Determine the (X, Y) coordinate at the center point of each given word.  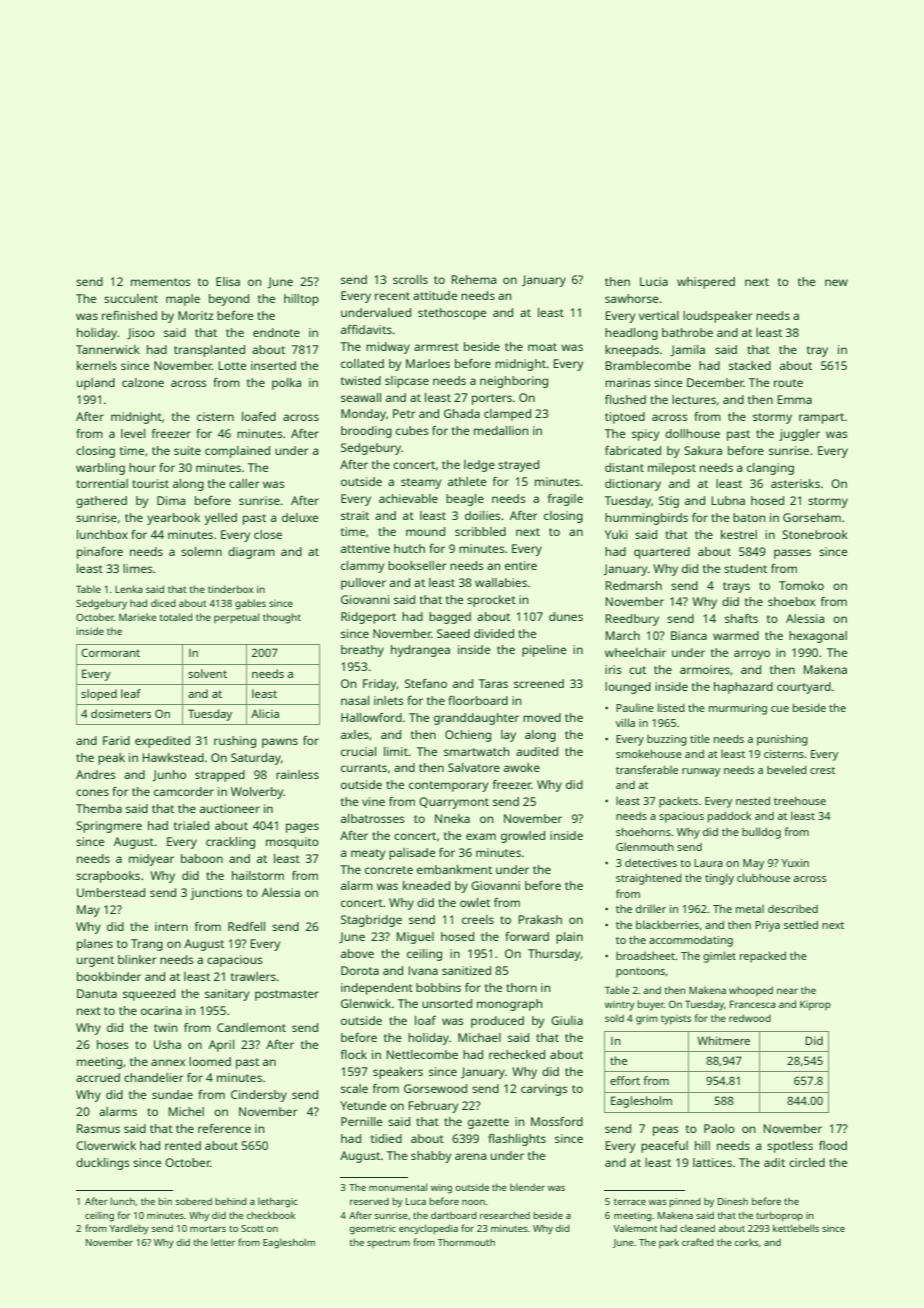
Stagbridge (371, 921)
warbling (100, 469)
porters (492, 399)
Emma (794, 399)
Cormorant (110, 652)
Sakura (703, 450)
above (357, 953)
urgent (95, 961)
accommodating (691, 941)
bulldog (761, 833)
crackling (230, 843)
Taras (493, 683)
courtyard (804, 688)
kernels (97, 365)
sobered (194, 1201)
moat (542, 347)
